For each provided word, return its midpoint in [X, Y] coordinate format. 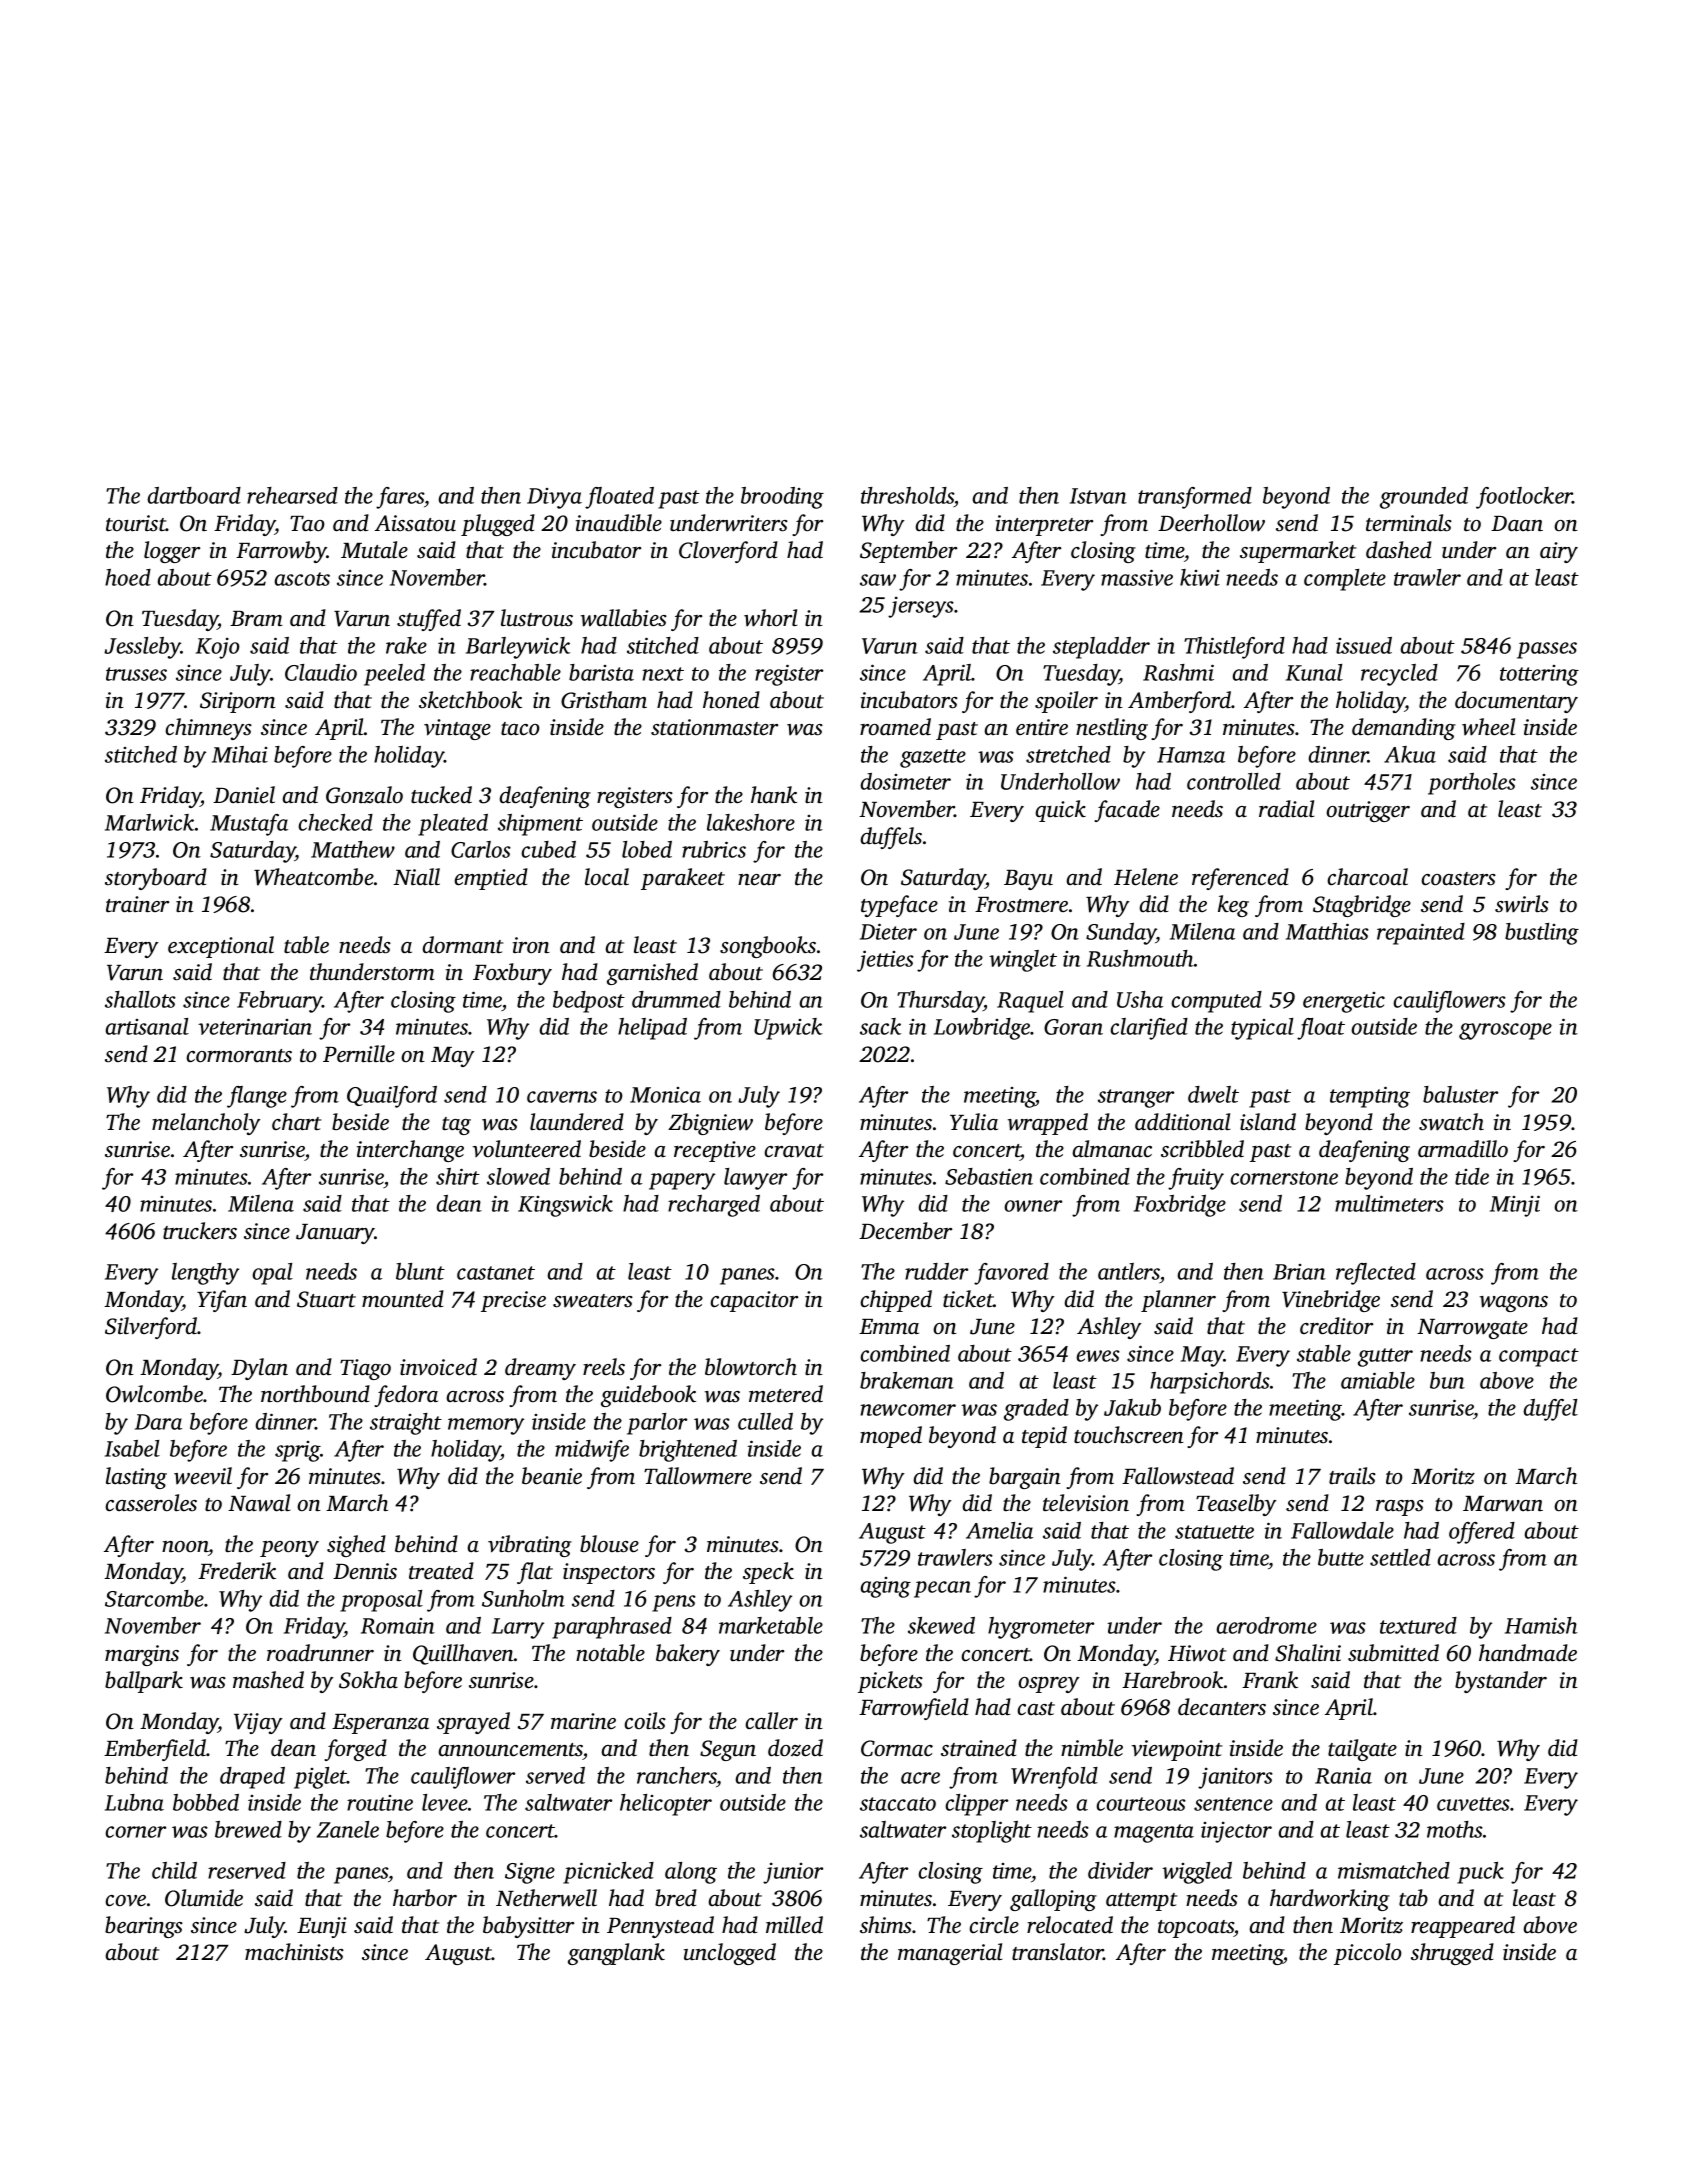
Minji [1515, 1206]
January [335, 1234]
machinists [294, 1952]
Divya [554, 498]
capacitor [754, 1301]
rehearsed [292, 495]
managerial [950, 1954]
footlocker [1524, 498]
